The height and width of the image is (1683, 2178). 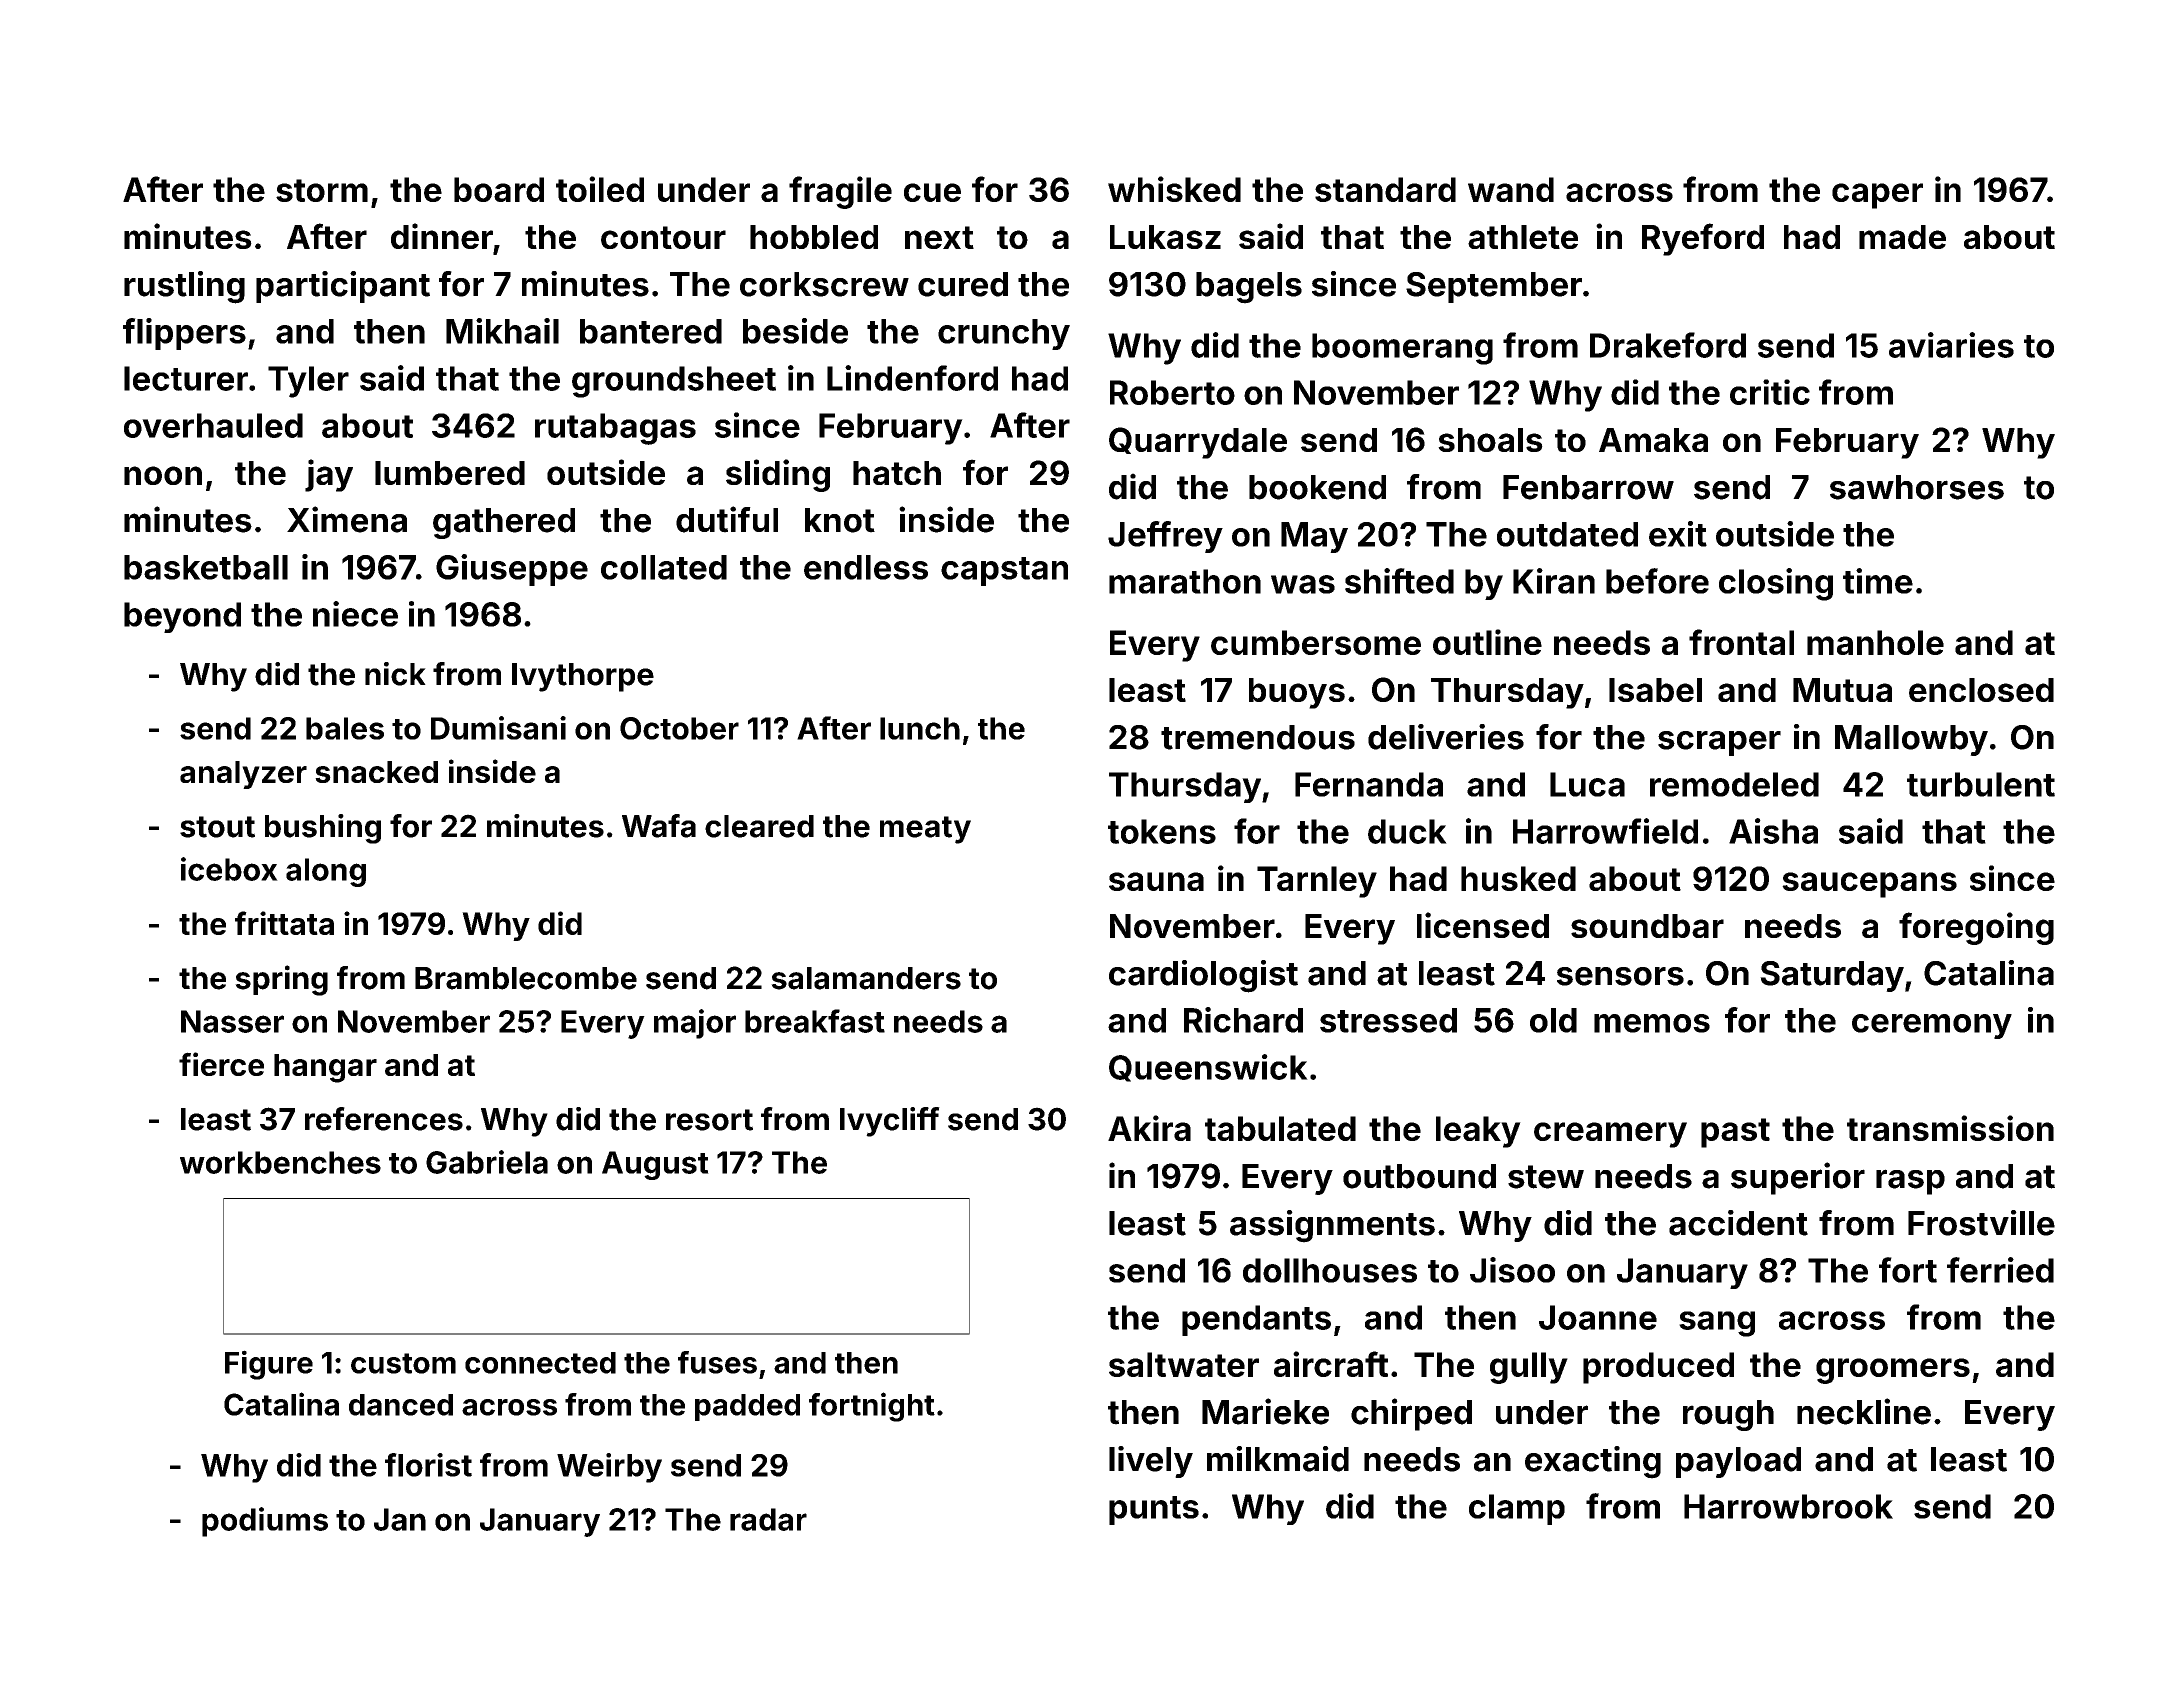 I want to click on toiled, so click(x=600, y=189).
